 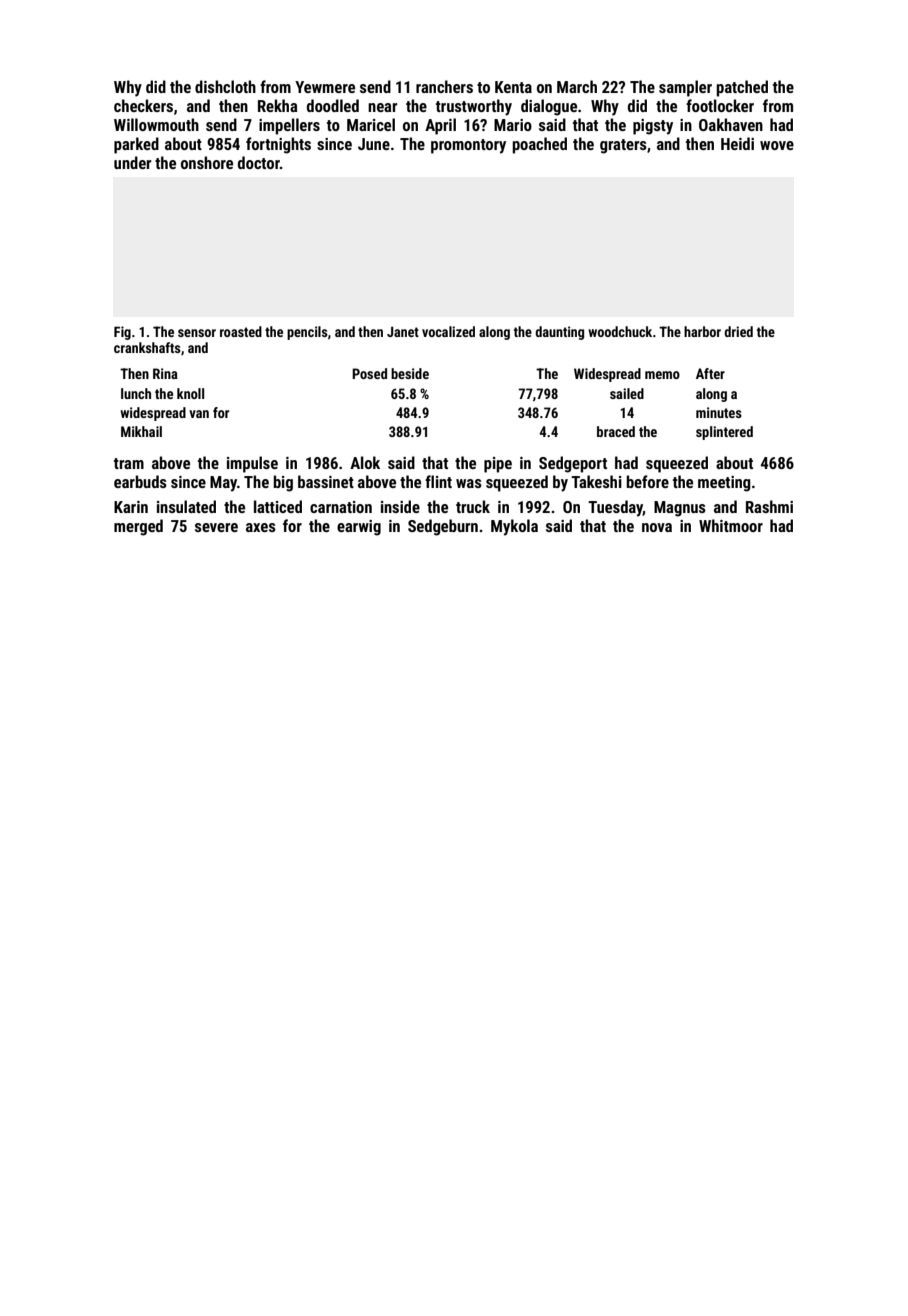 What do you see at coordinates (513, 87) in the screenshot?
I see `Kenta` at bounding box center [513, 87].
